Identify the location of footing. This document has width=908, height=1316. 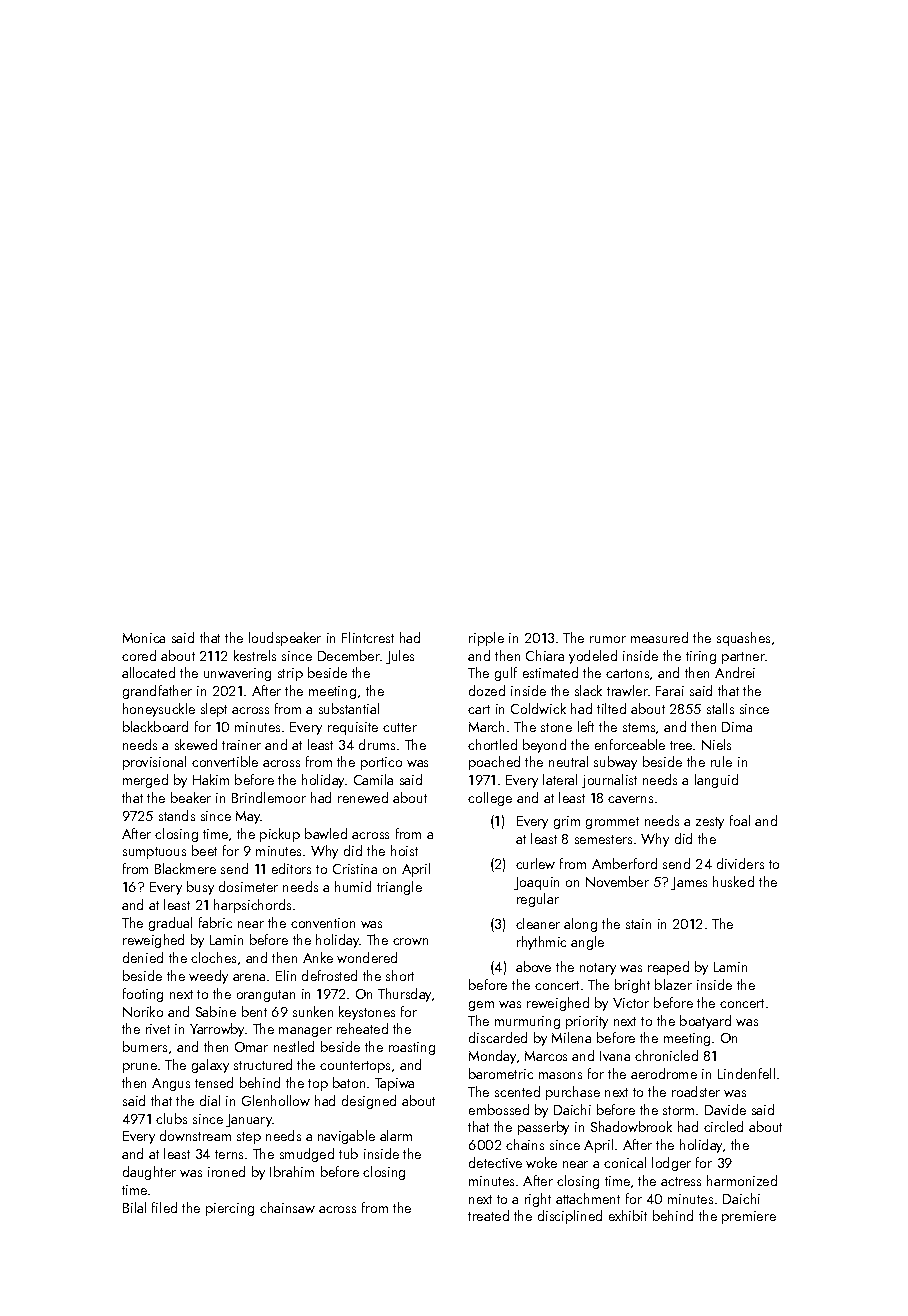
(143, 995).
